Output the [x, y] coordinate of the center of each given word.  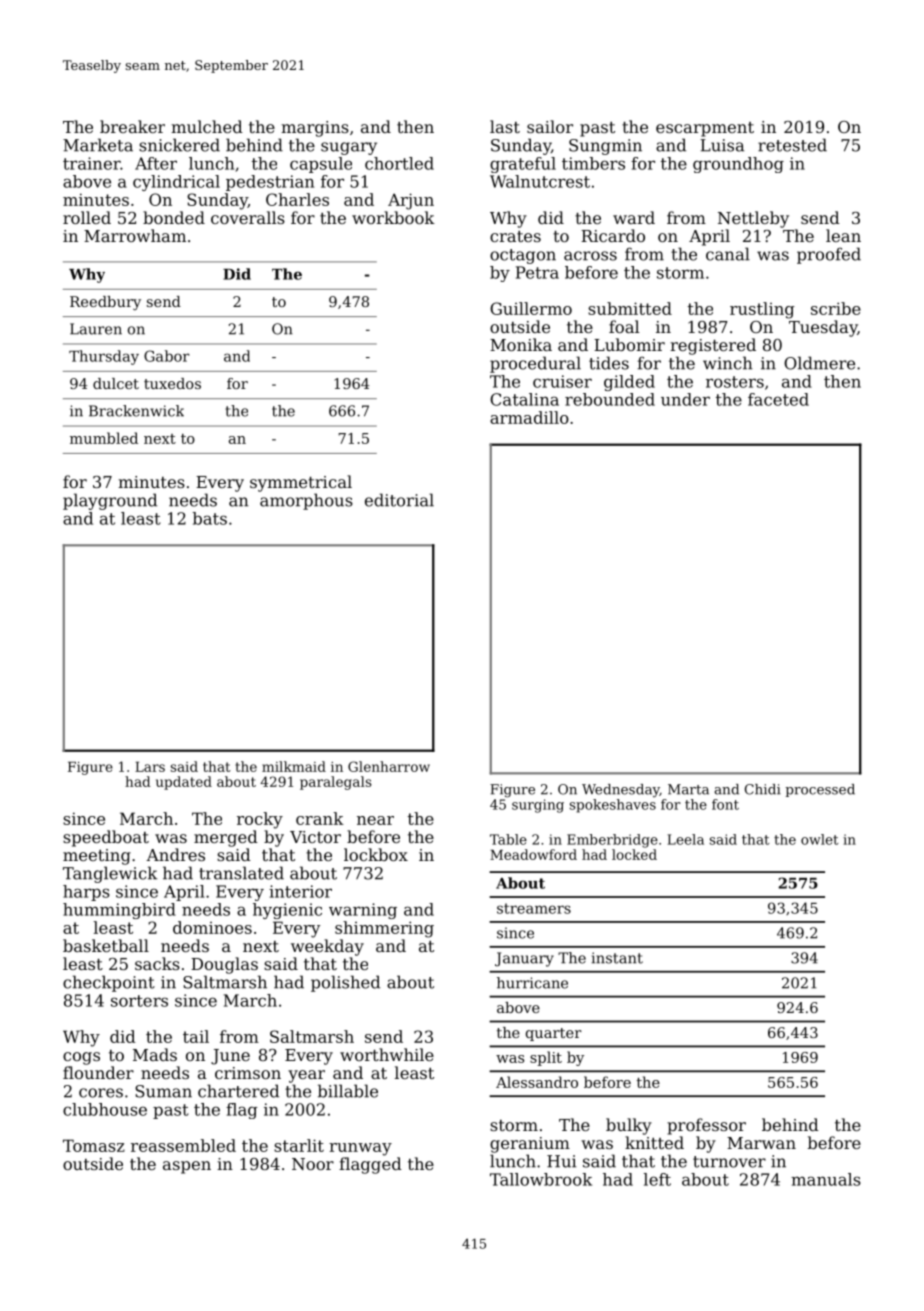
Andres [175, 854]
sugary [349, 148]
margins [315, 129]
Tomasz [94, 1145]
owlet [819, 839]
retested [792, 145]
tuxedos [172, 383]
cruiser [562, 381]
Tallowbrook [541, 1179]
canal [728, 254]
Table [508, 839]
